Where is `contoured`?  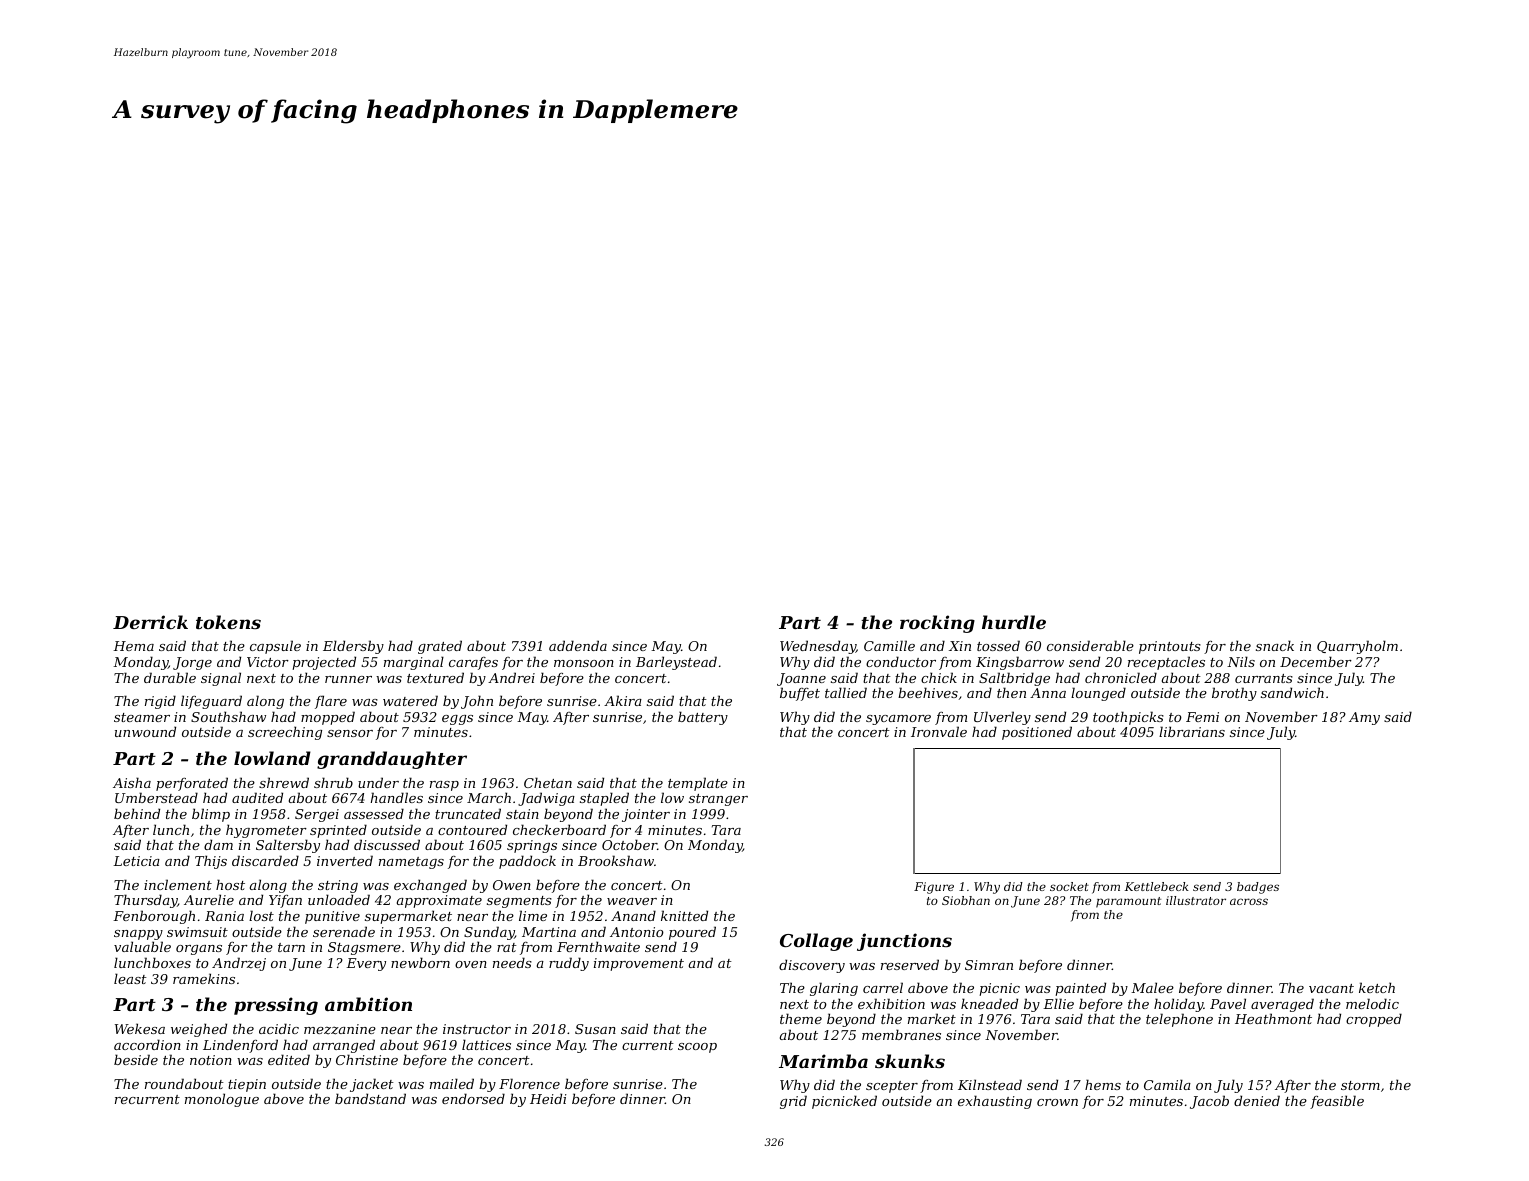
contoured is located at coordinates (472, 829).
